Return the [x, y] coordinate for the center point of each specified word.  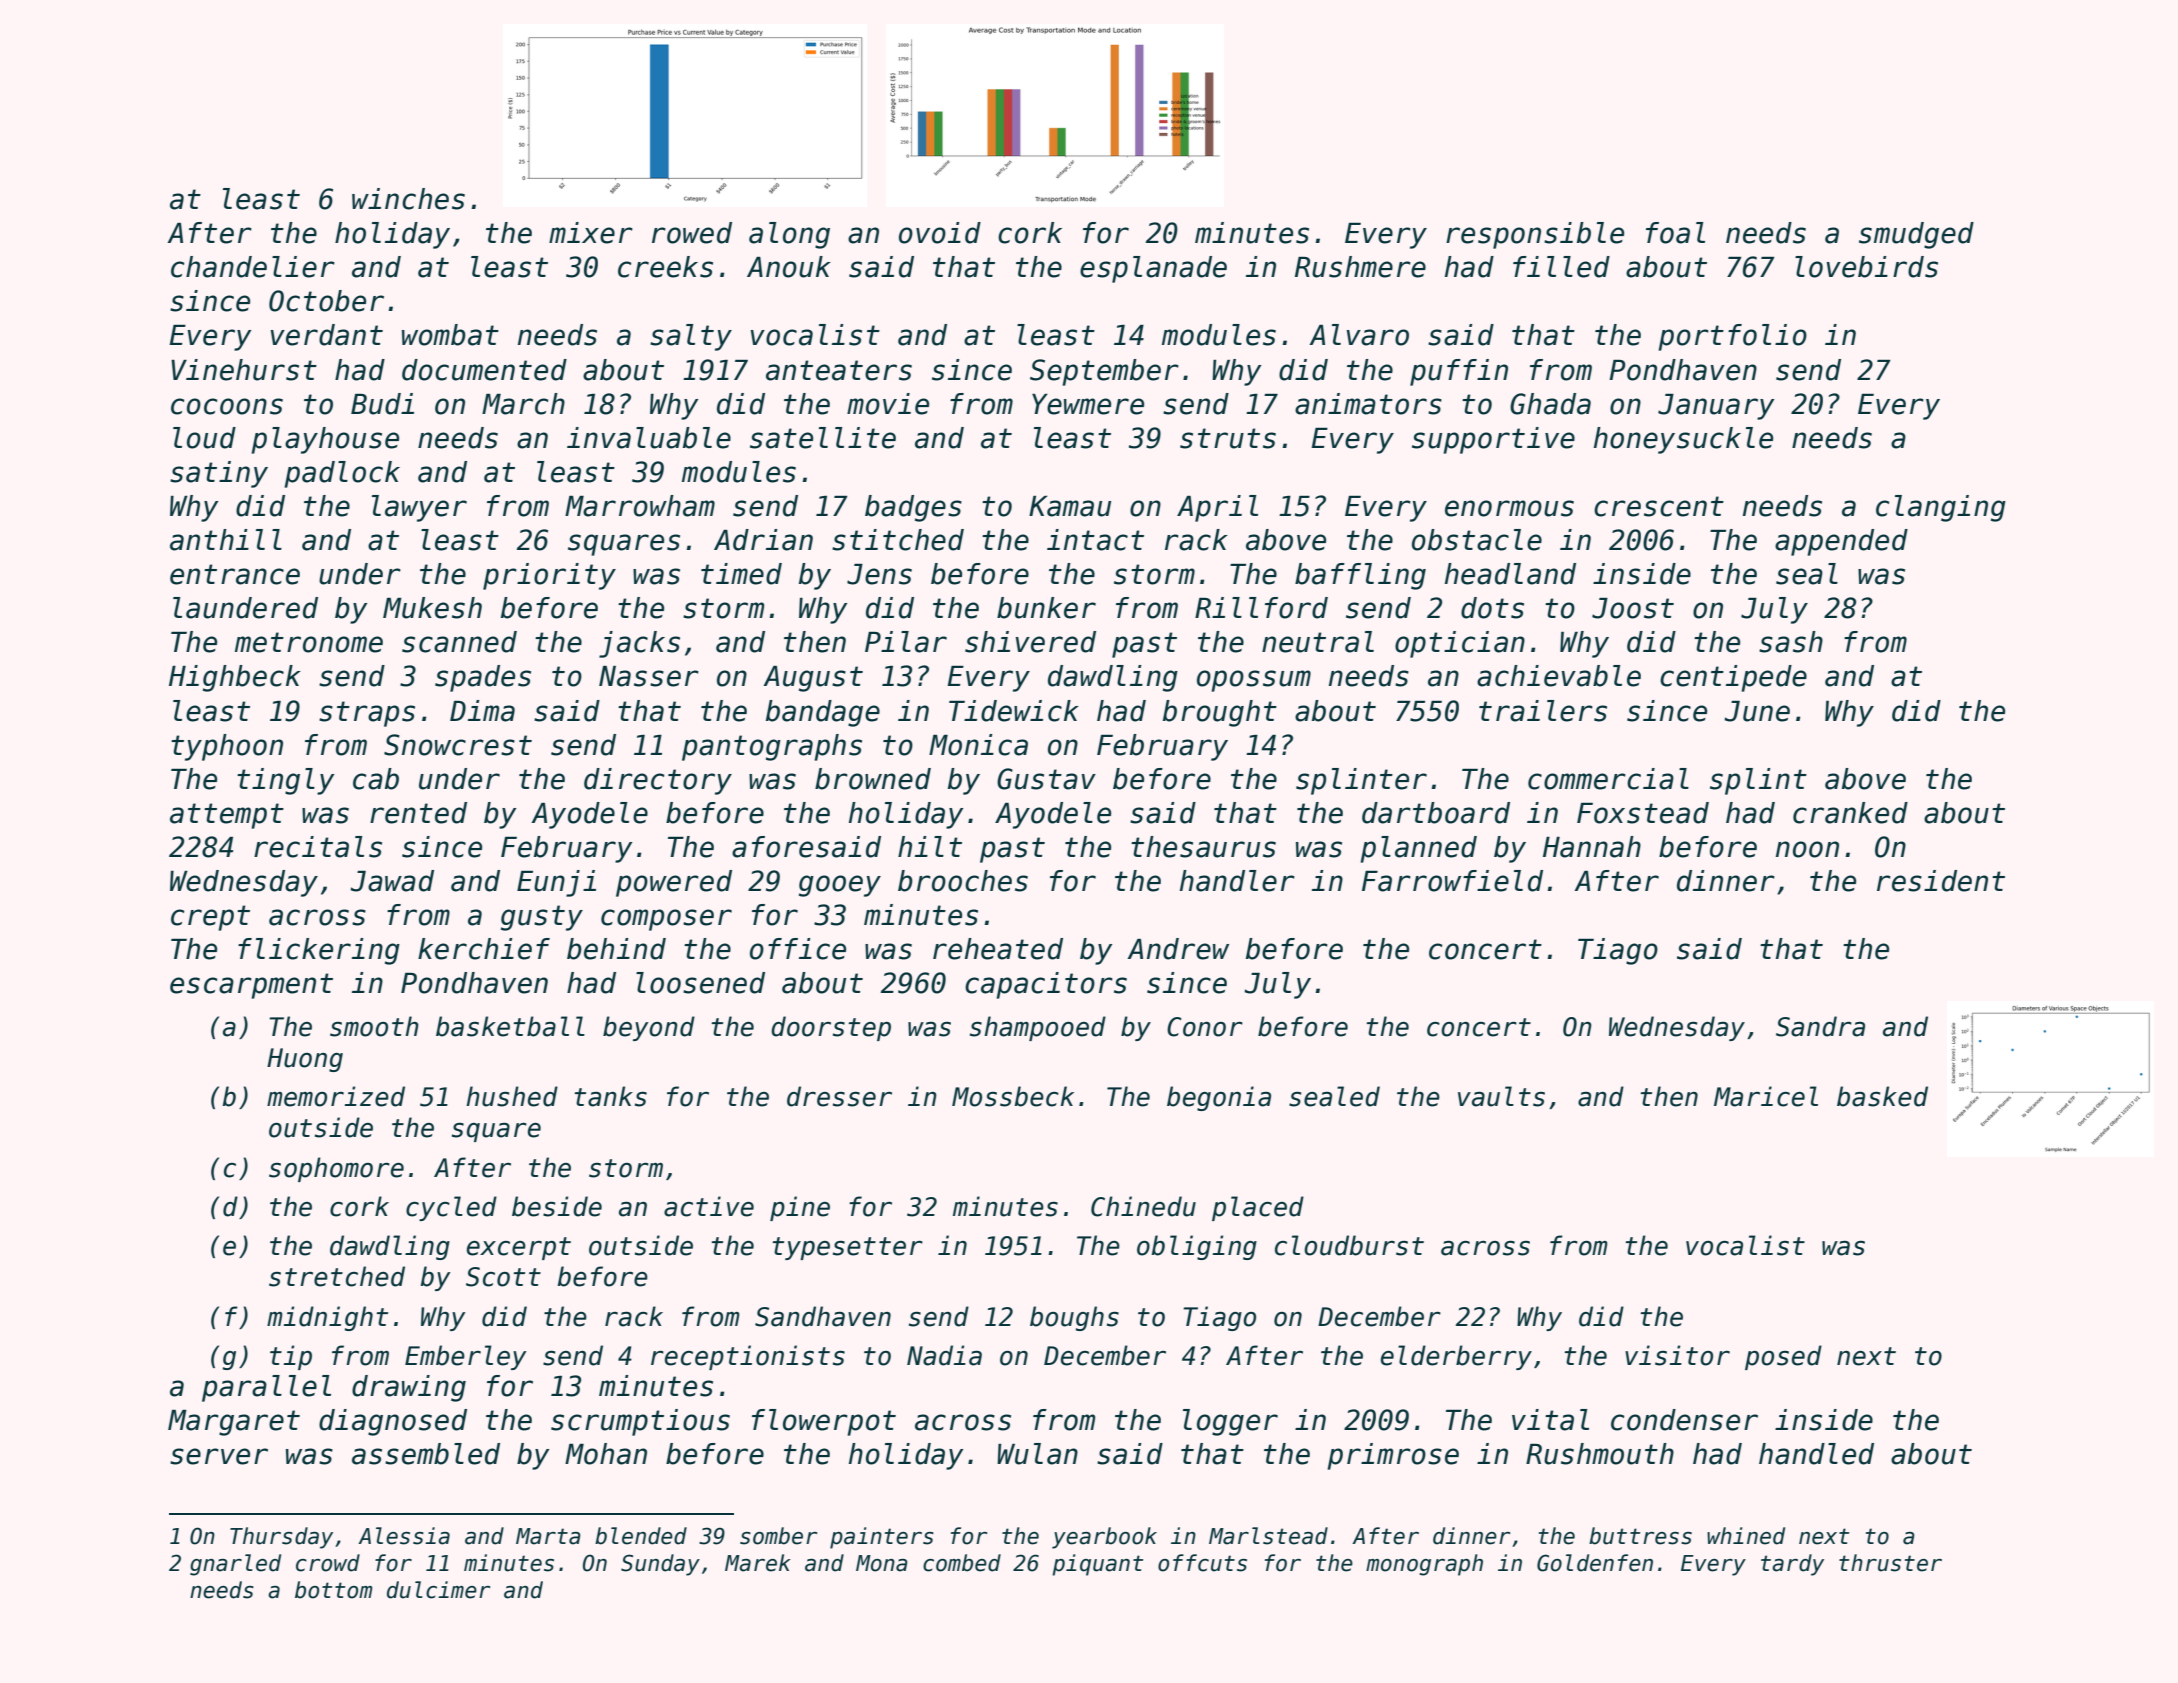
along [789, 235]
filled [1561, 267]
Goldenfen [1595, 1563]
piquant [1097, 1565]
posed [1783, 1357]
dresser [839, 1096]
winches [408, 199]
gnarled [235, 1565]
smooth [374, 1026]
